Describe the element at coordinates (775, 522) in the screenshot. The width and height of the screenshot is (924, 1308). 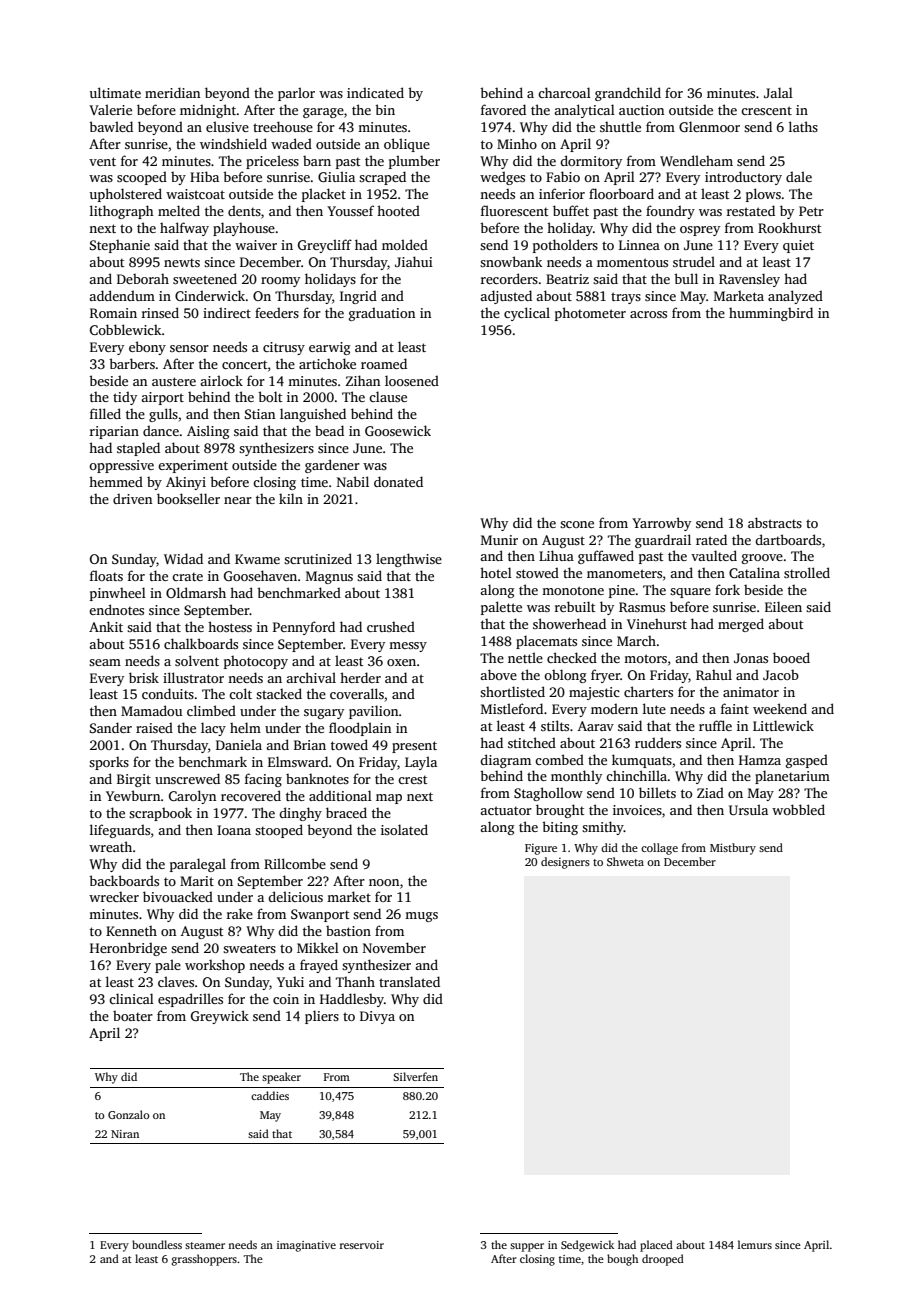
I see `abstracts` at that location.
